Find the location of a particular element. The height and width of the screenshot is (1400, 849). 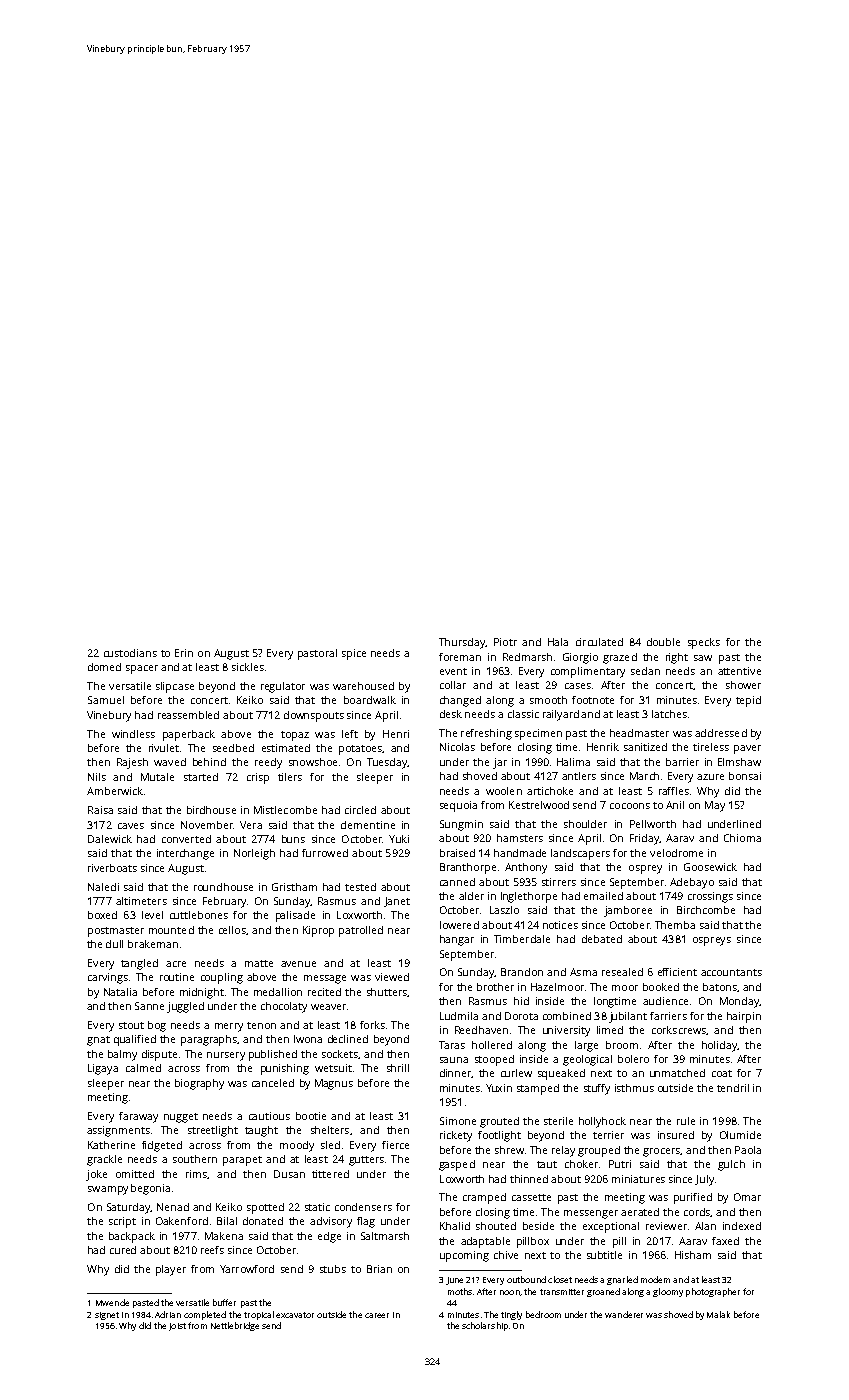

custodians is located at coordinates (130, 653).
